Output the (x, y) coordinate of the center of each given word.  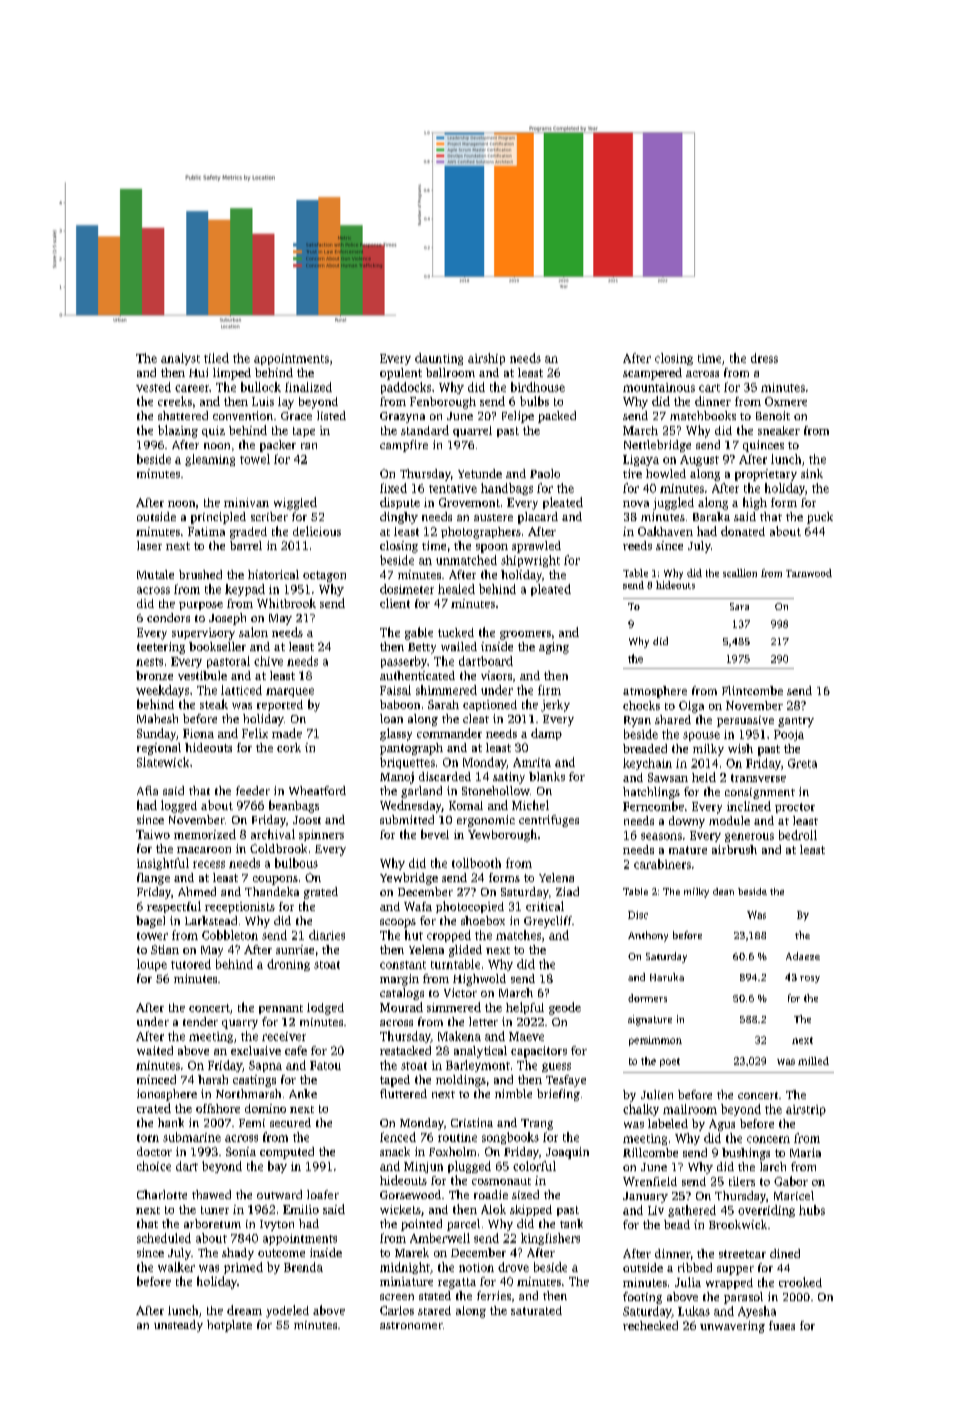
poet (670, 1062)
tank (571, 1223)
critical (545, 906)
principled (218, 518)
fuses (782, 1325)
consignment (760, 793)
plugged (469, 1167)
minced (156, 1079)
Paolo (545, 473)
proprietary (766, 475)
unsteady (178, 1326)
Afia (147, 790)
